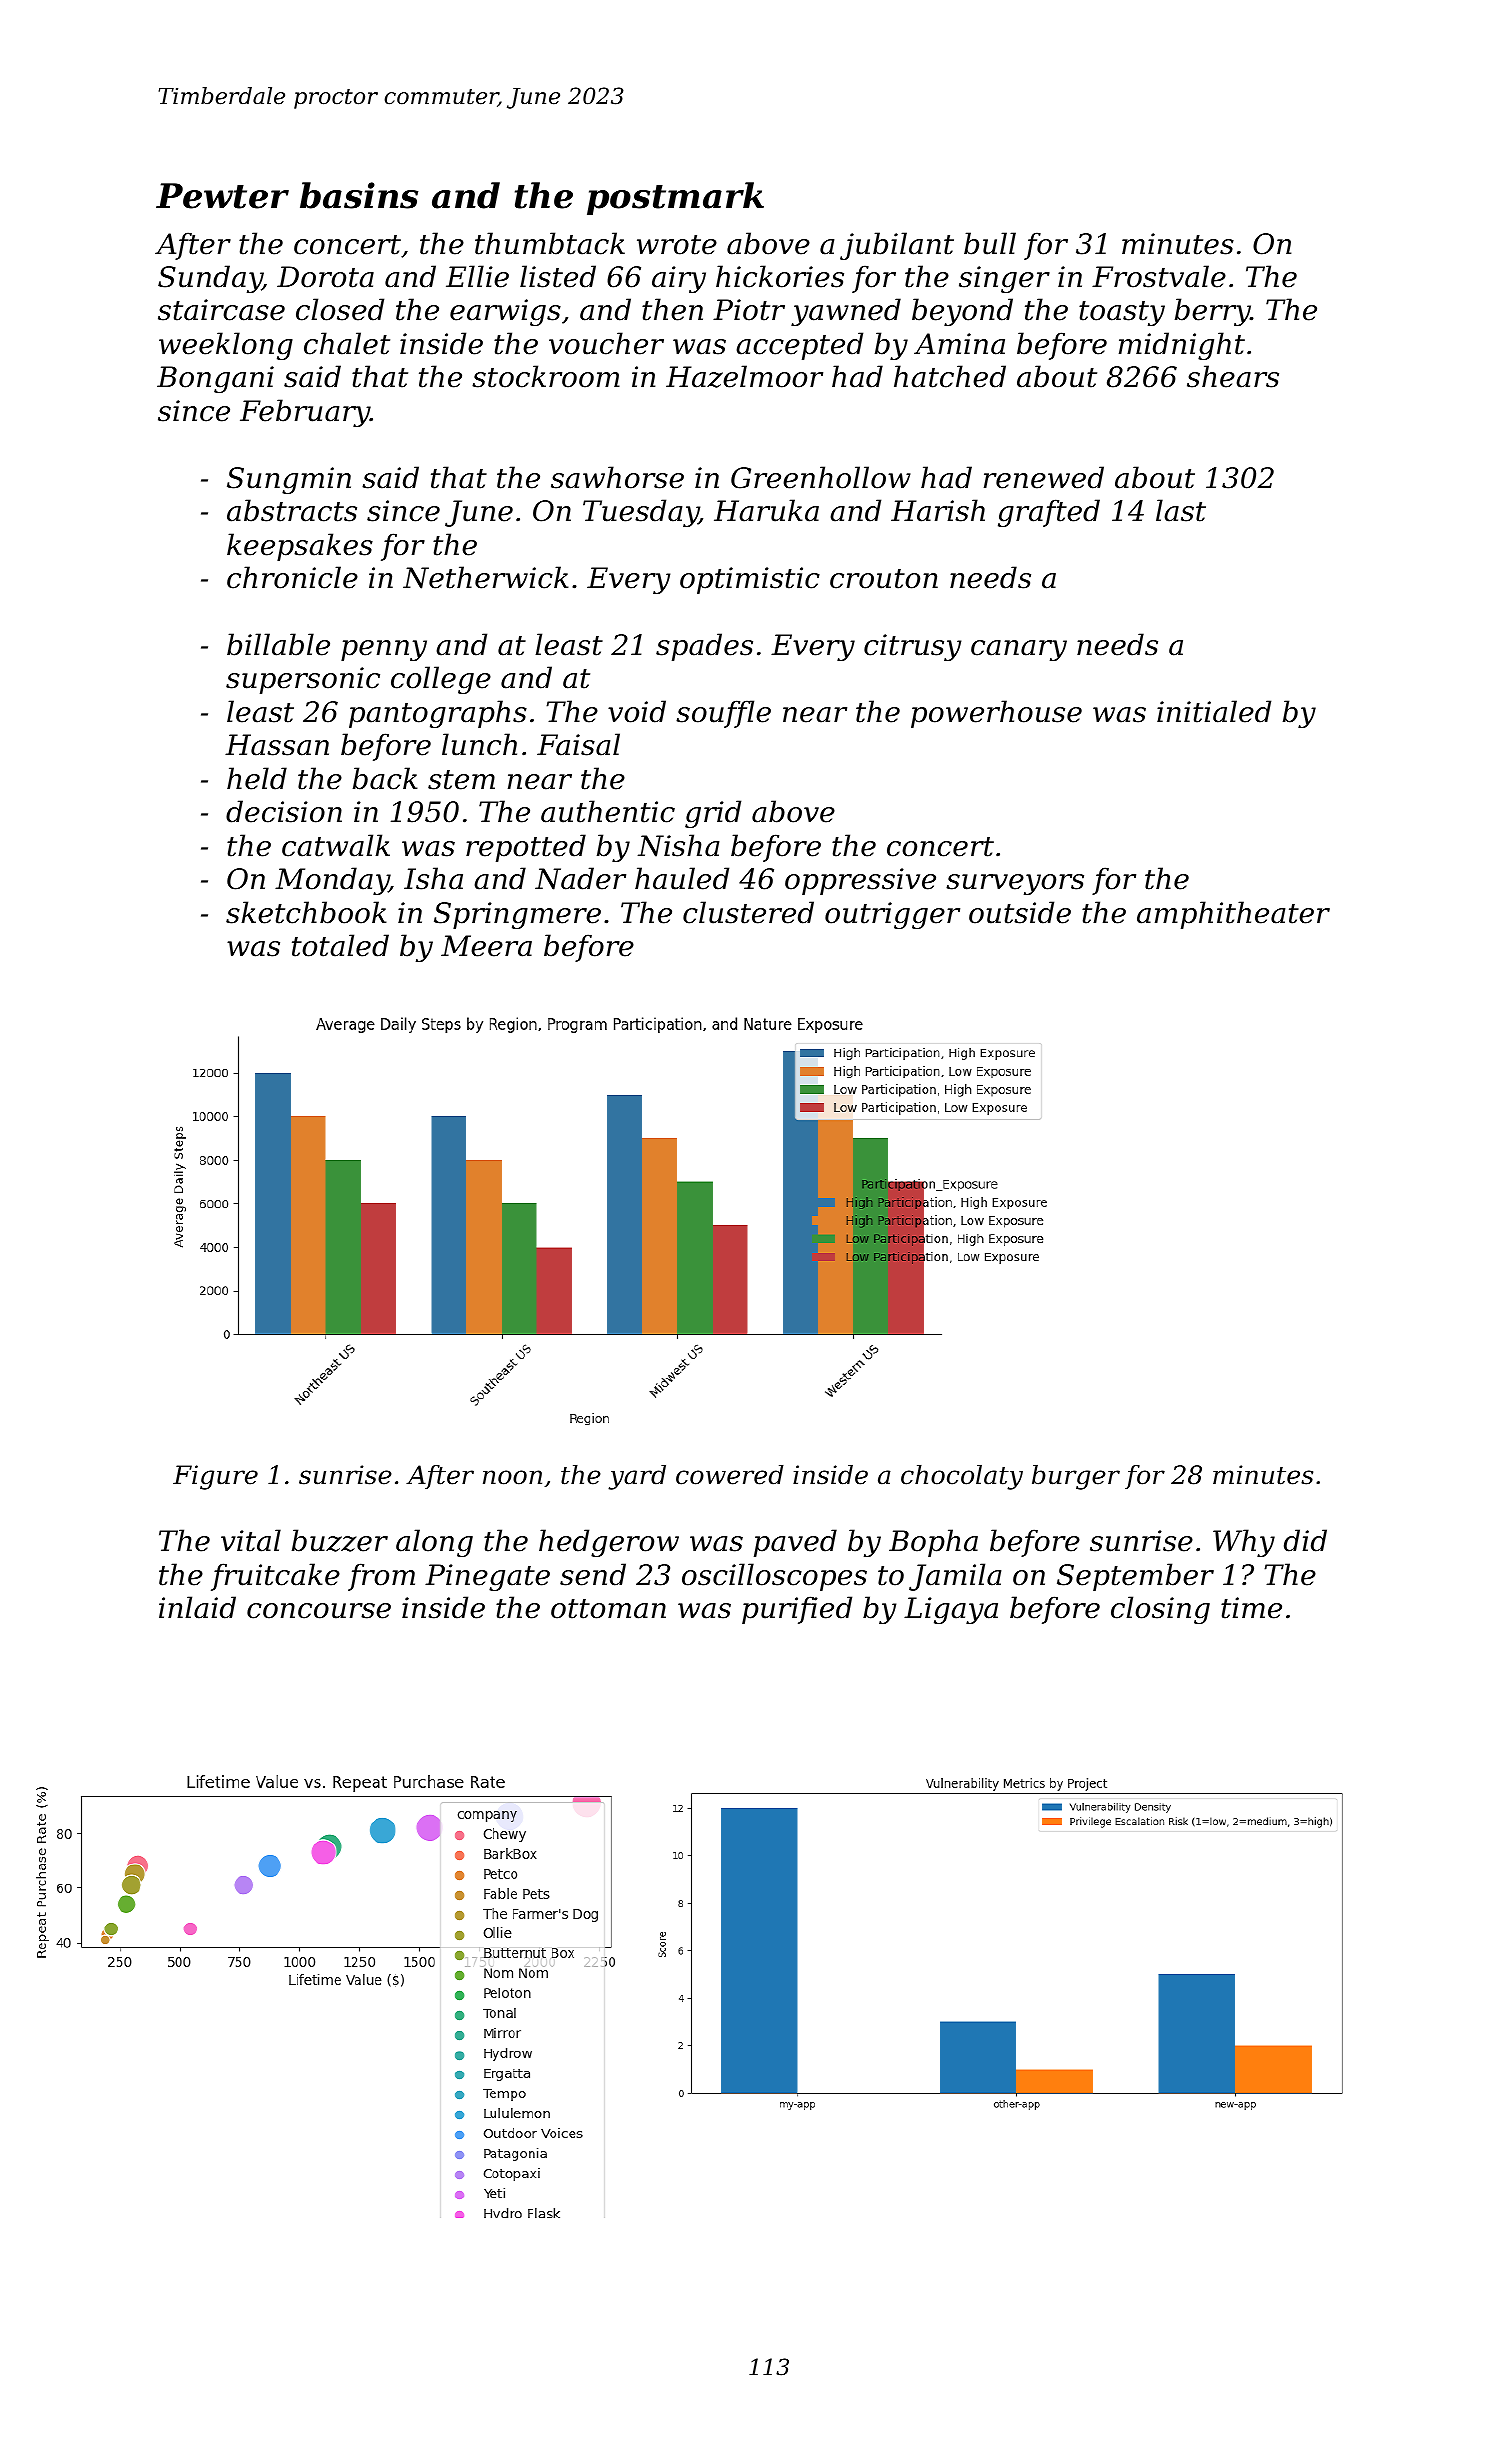  Describe the element at coordinates (675, 198) in the document. I see `postmark` at that location.
